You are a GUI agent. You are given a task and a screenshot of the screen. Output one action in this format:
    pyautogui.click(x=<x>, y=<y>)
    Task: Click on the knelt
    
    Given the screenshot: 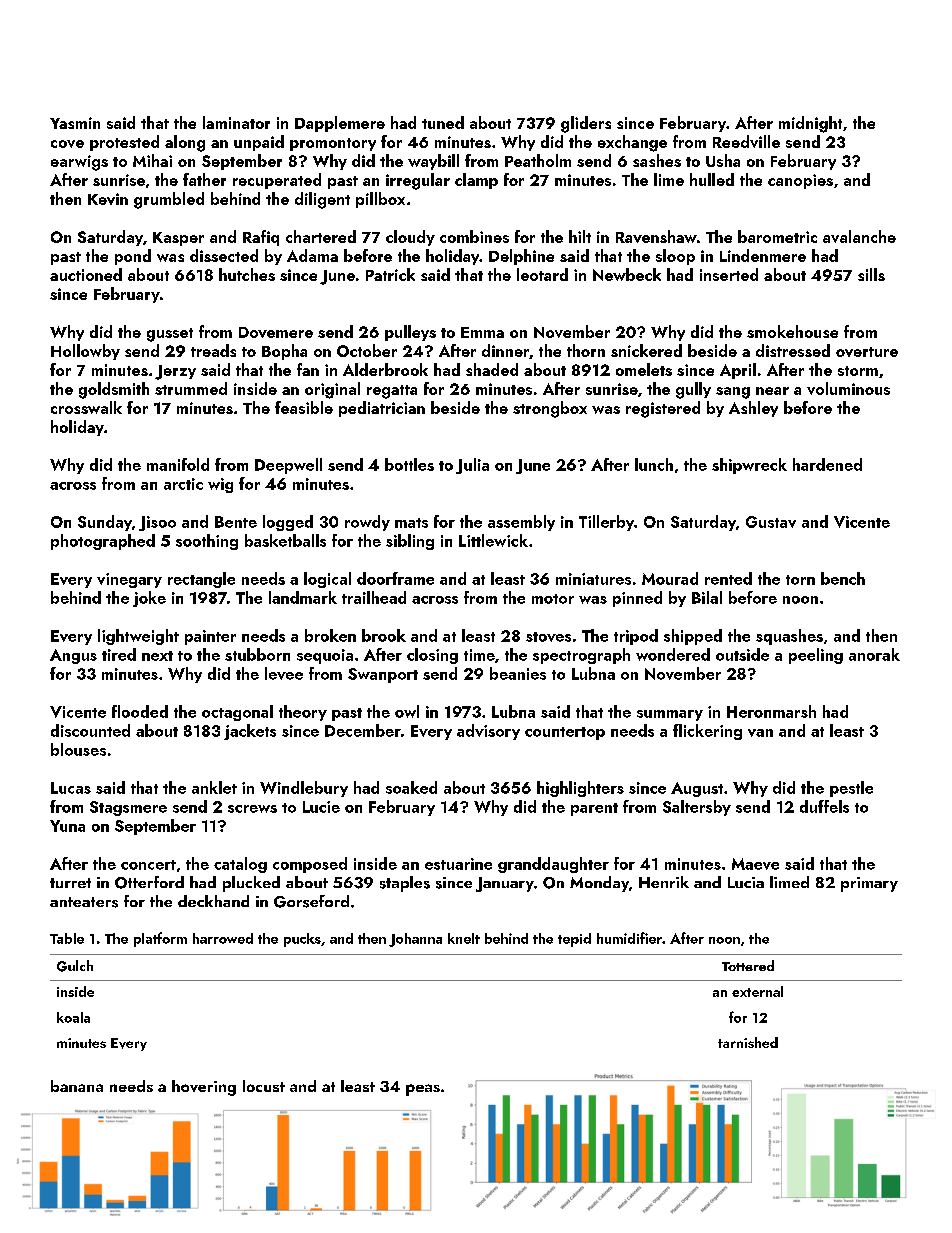 What is the action you would take?
    pyautogui.click(x=464, y=938)
